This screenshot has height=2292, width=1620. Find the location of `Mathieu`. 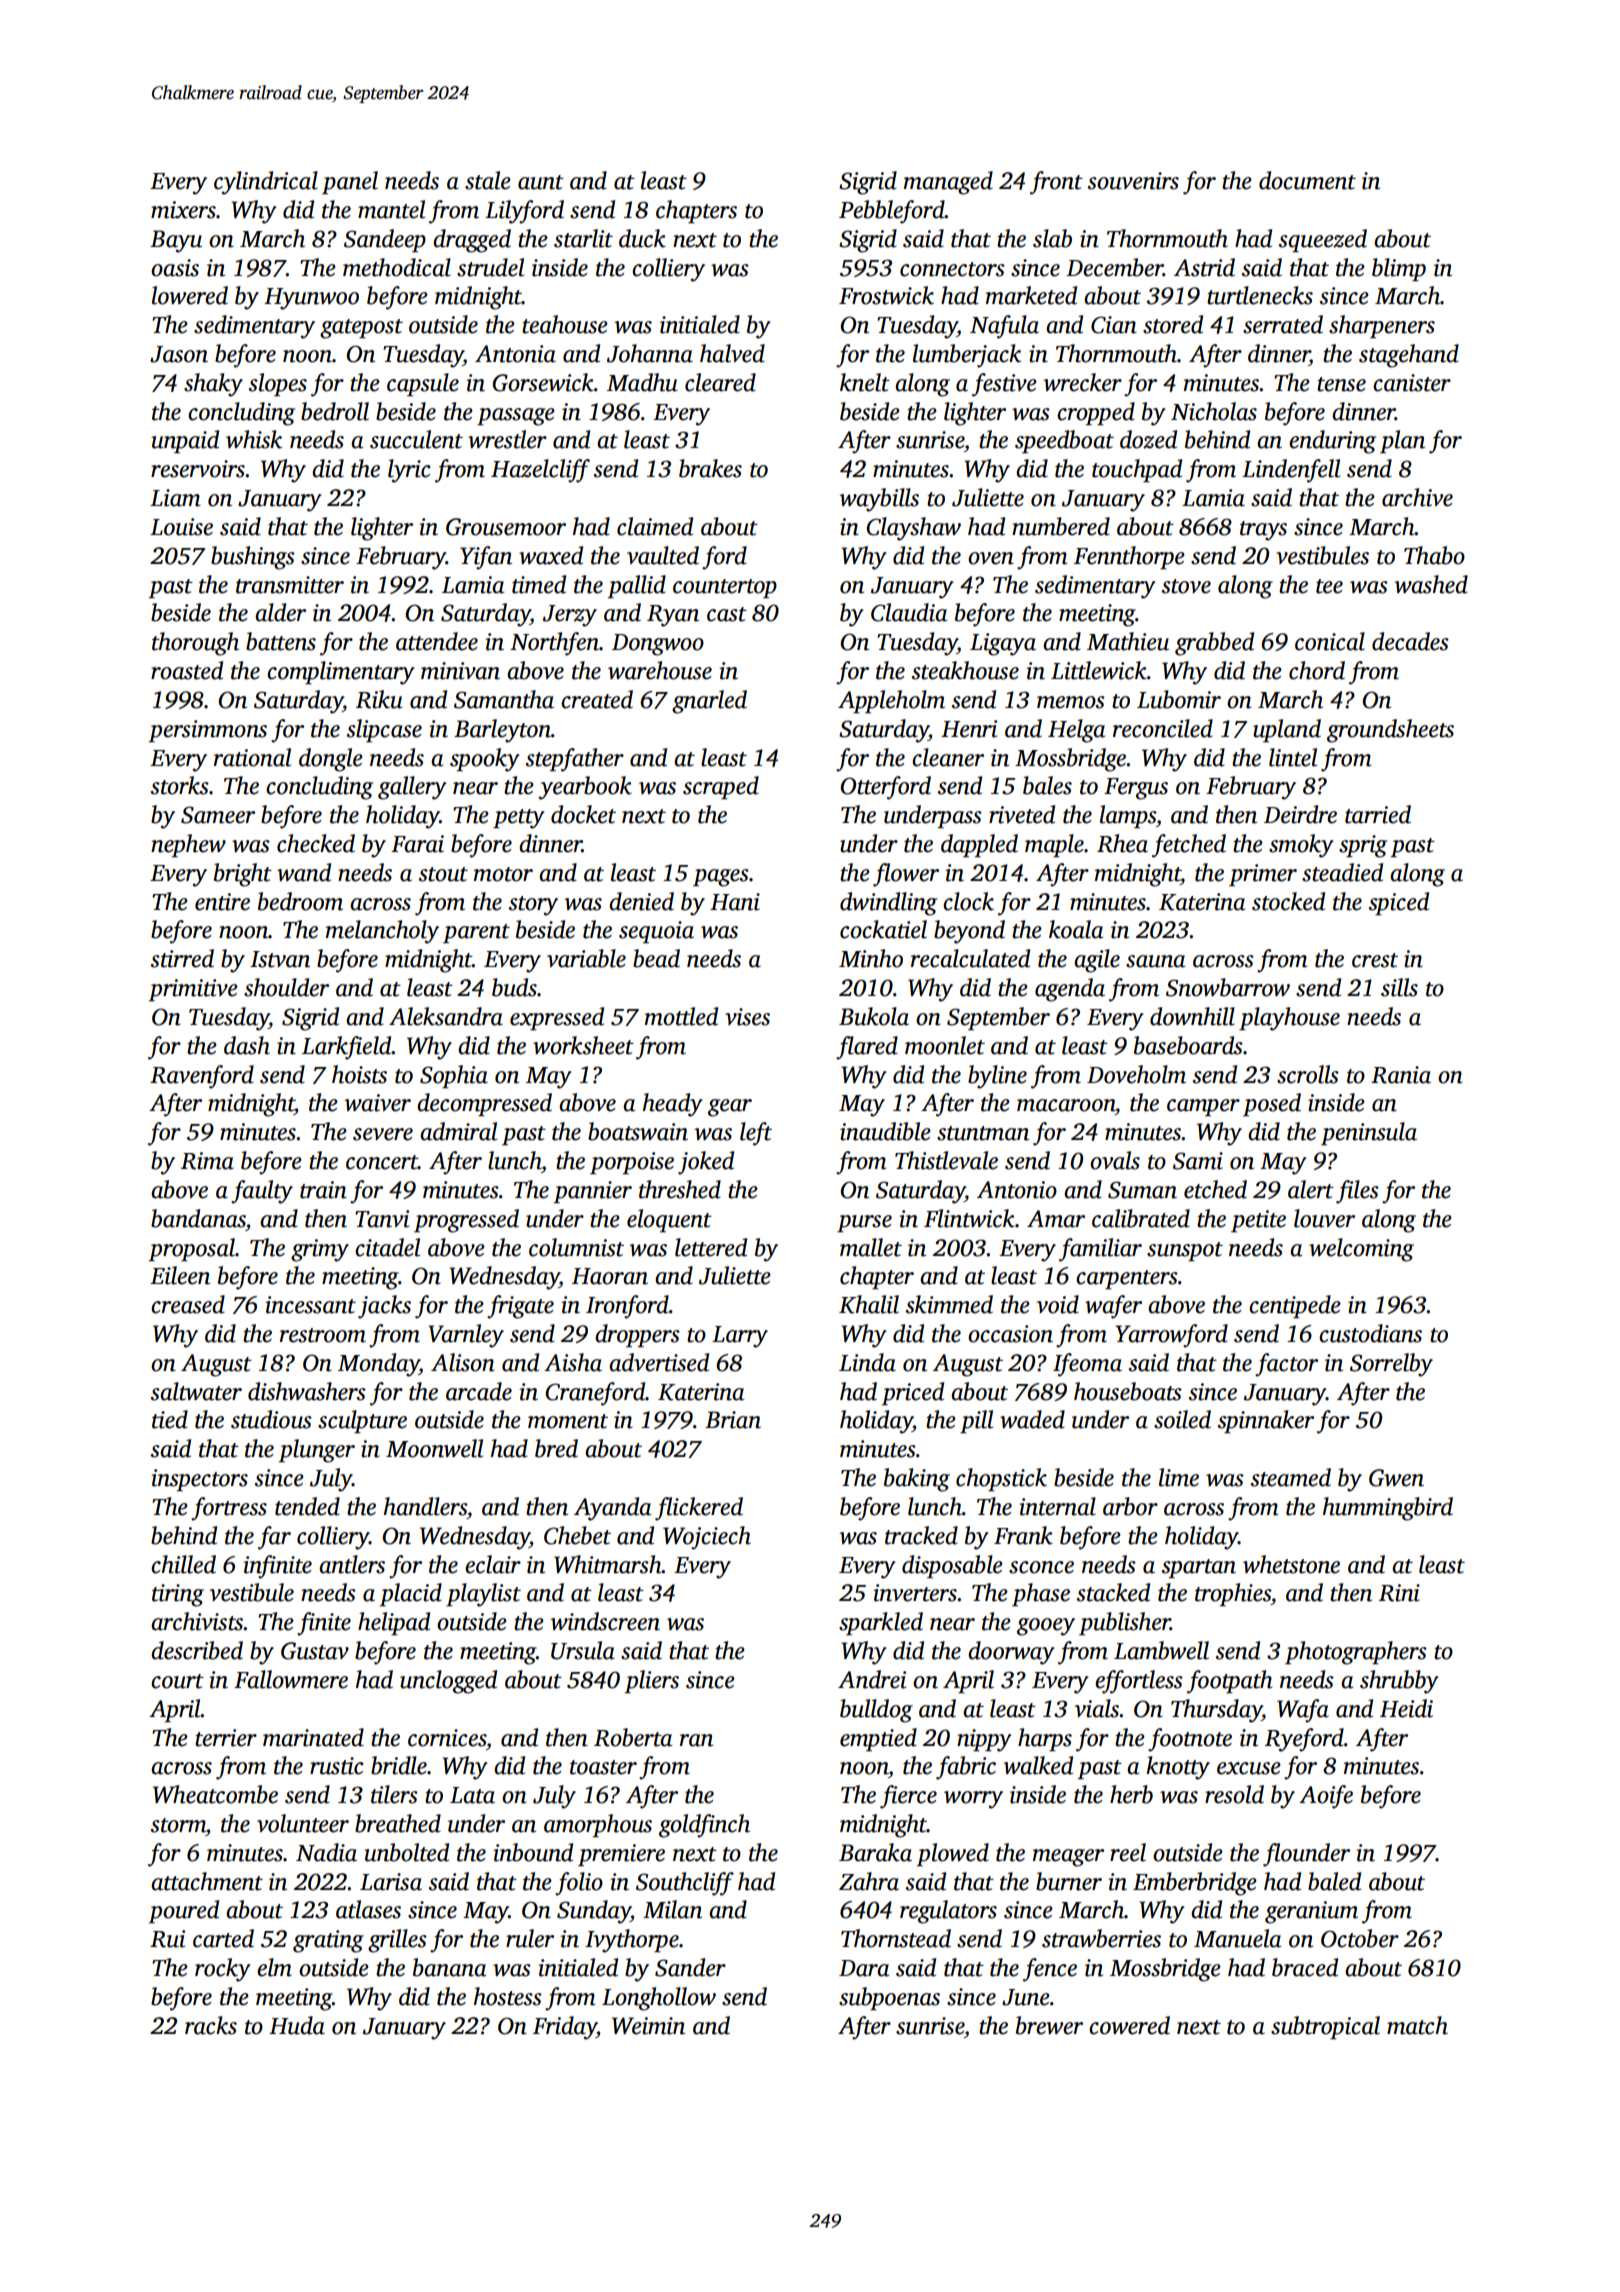

Mathieu is located at coordinates (1128, 641).
